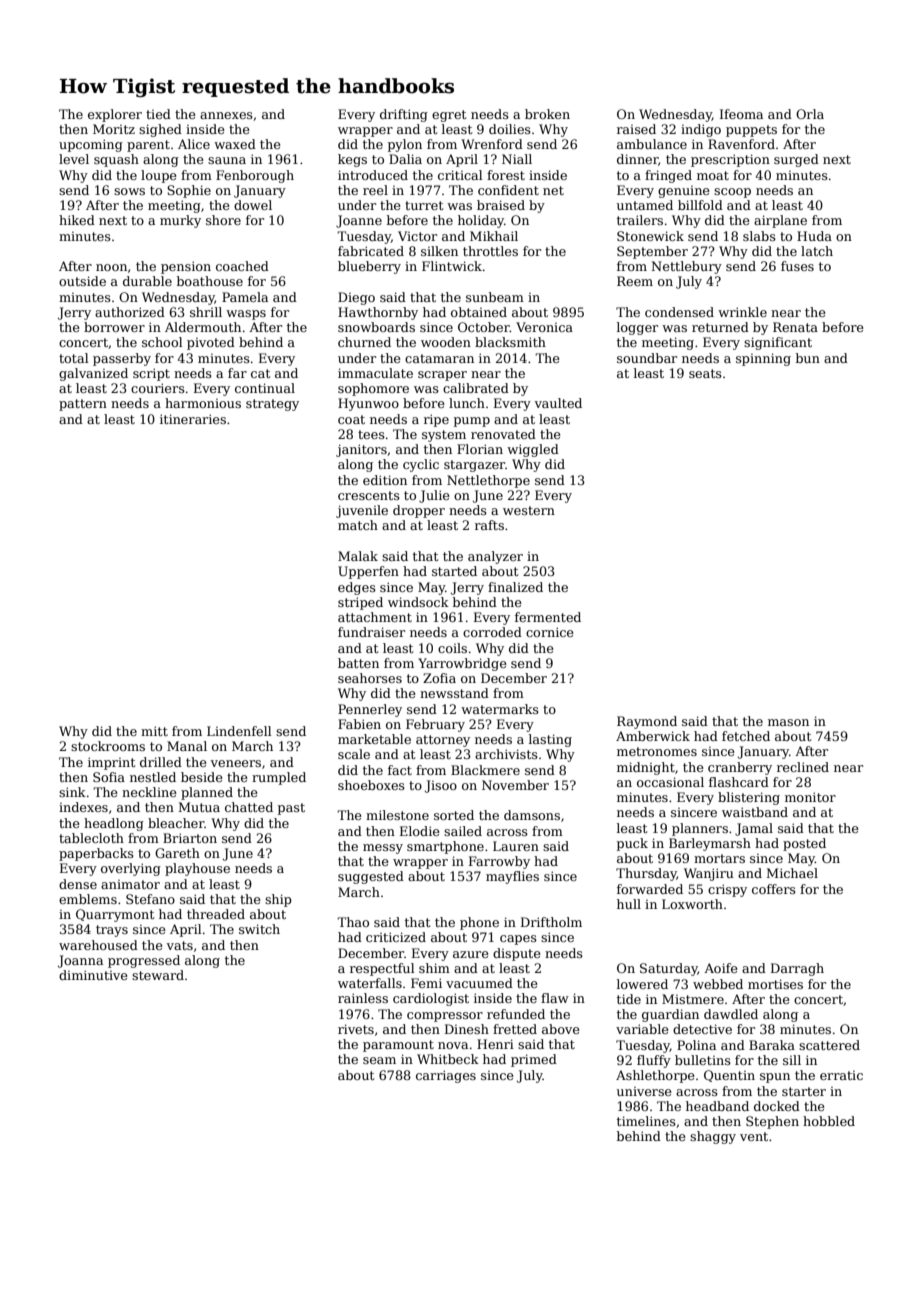 The width and height of the document is (924, 1308). Describe the element at coordinates (363, 998) in the document. I see `rainless` at that location.
